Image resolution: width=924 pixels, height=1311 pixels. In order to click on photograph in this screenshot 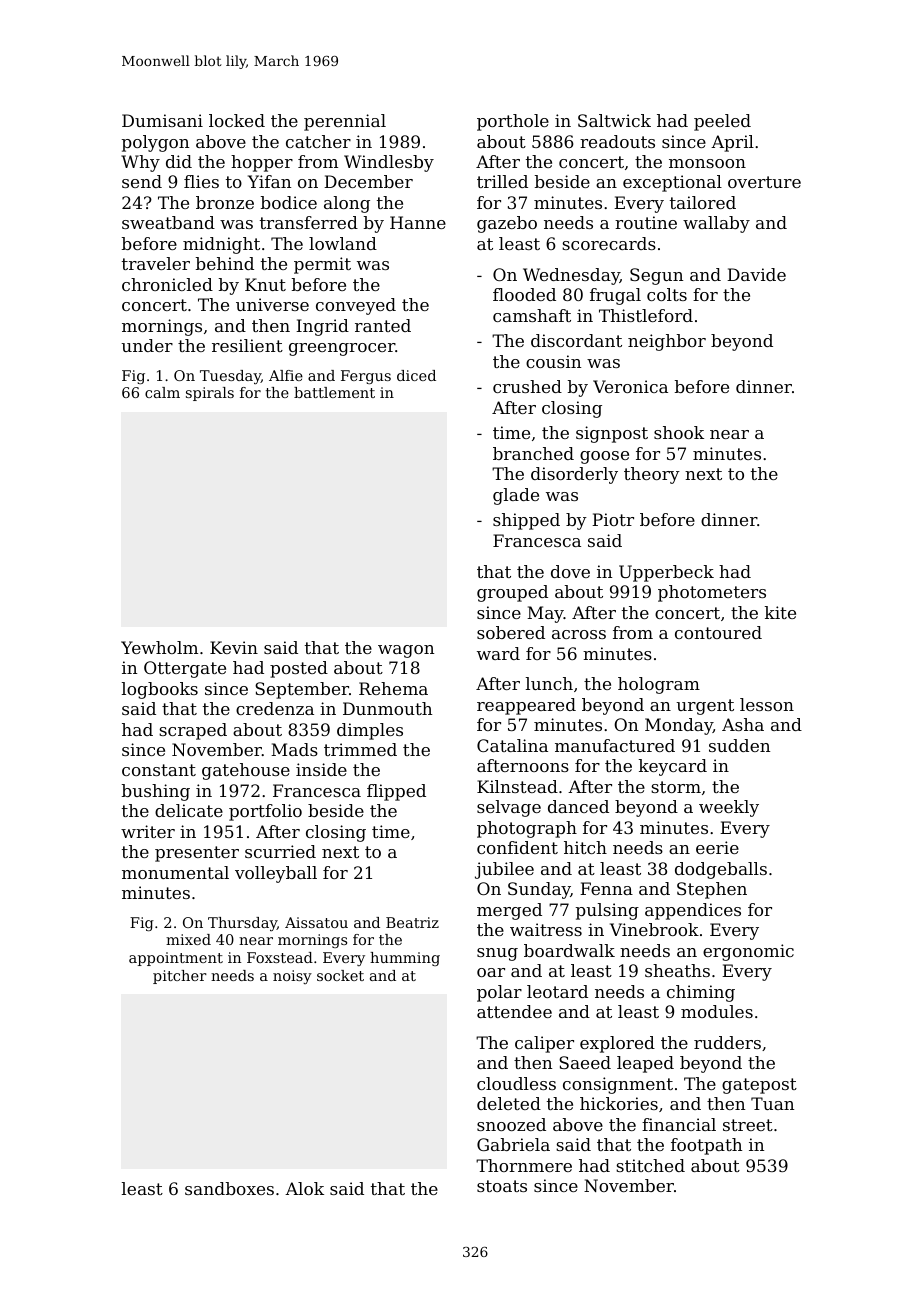, I will do `click(527, 829)`.
